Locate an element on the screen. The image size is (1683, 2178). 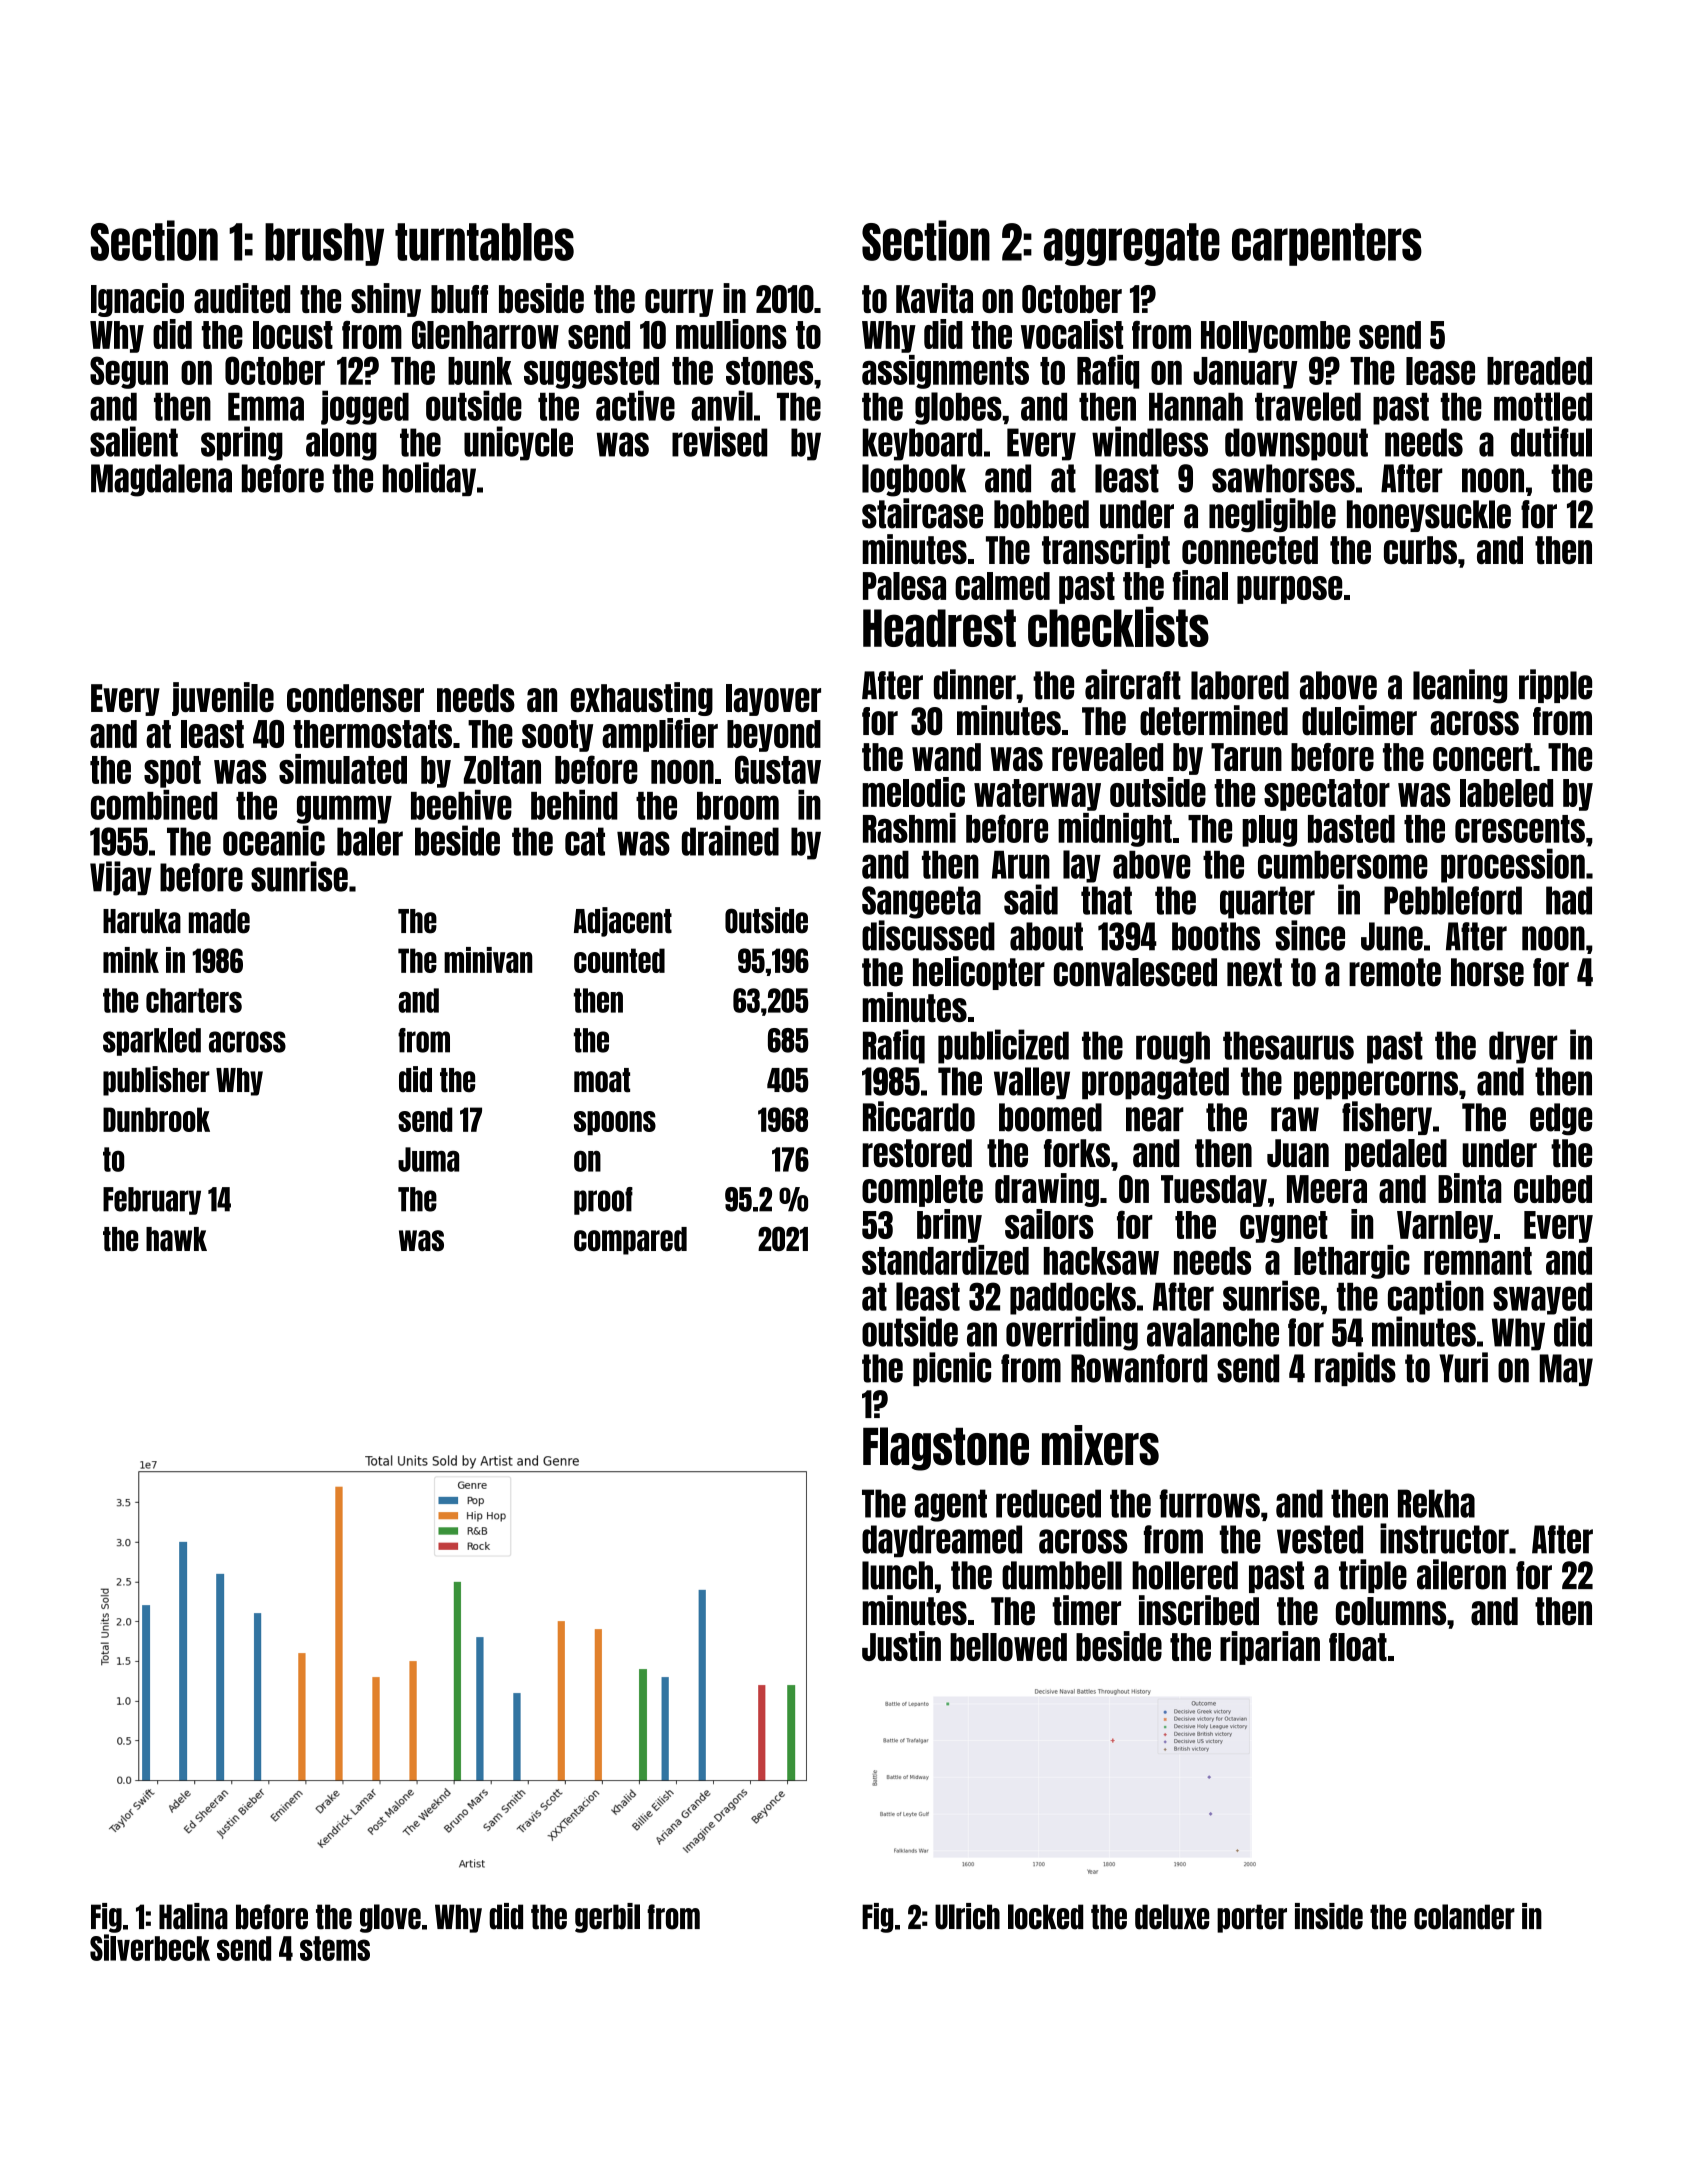
curry is located at coordinates (679, 303).
